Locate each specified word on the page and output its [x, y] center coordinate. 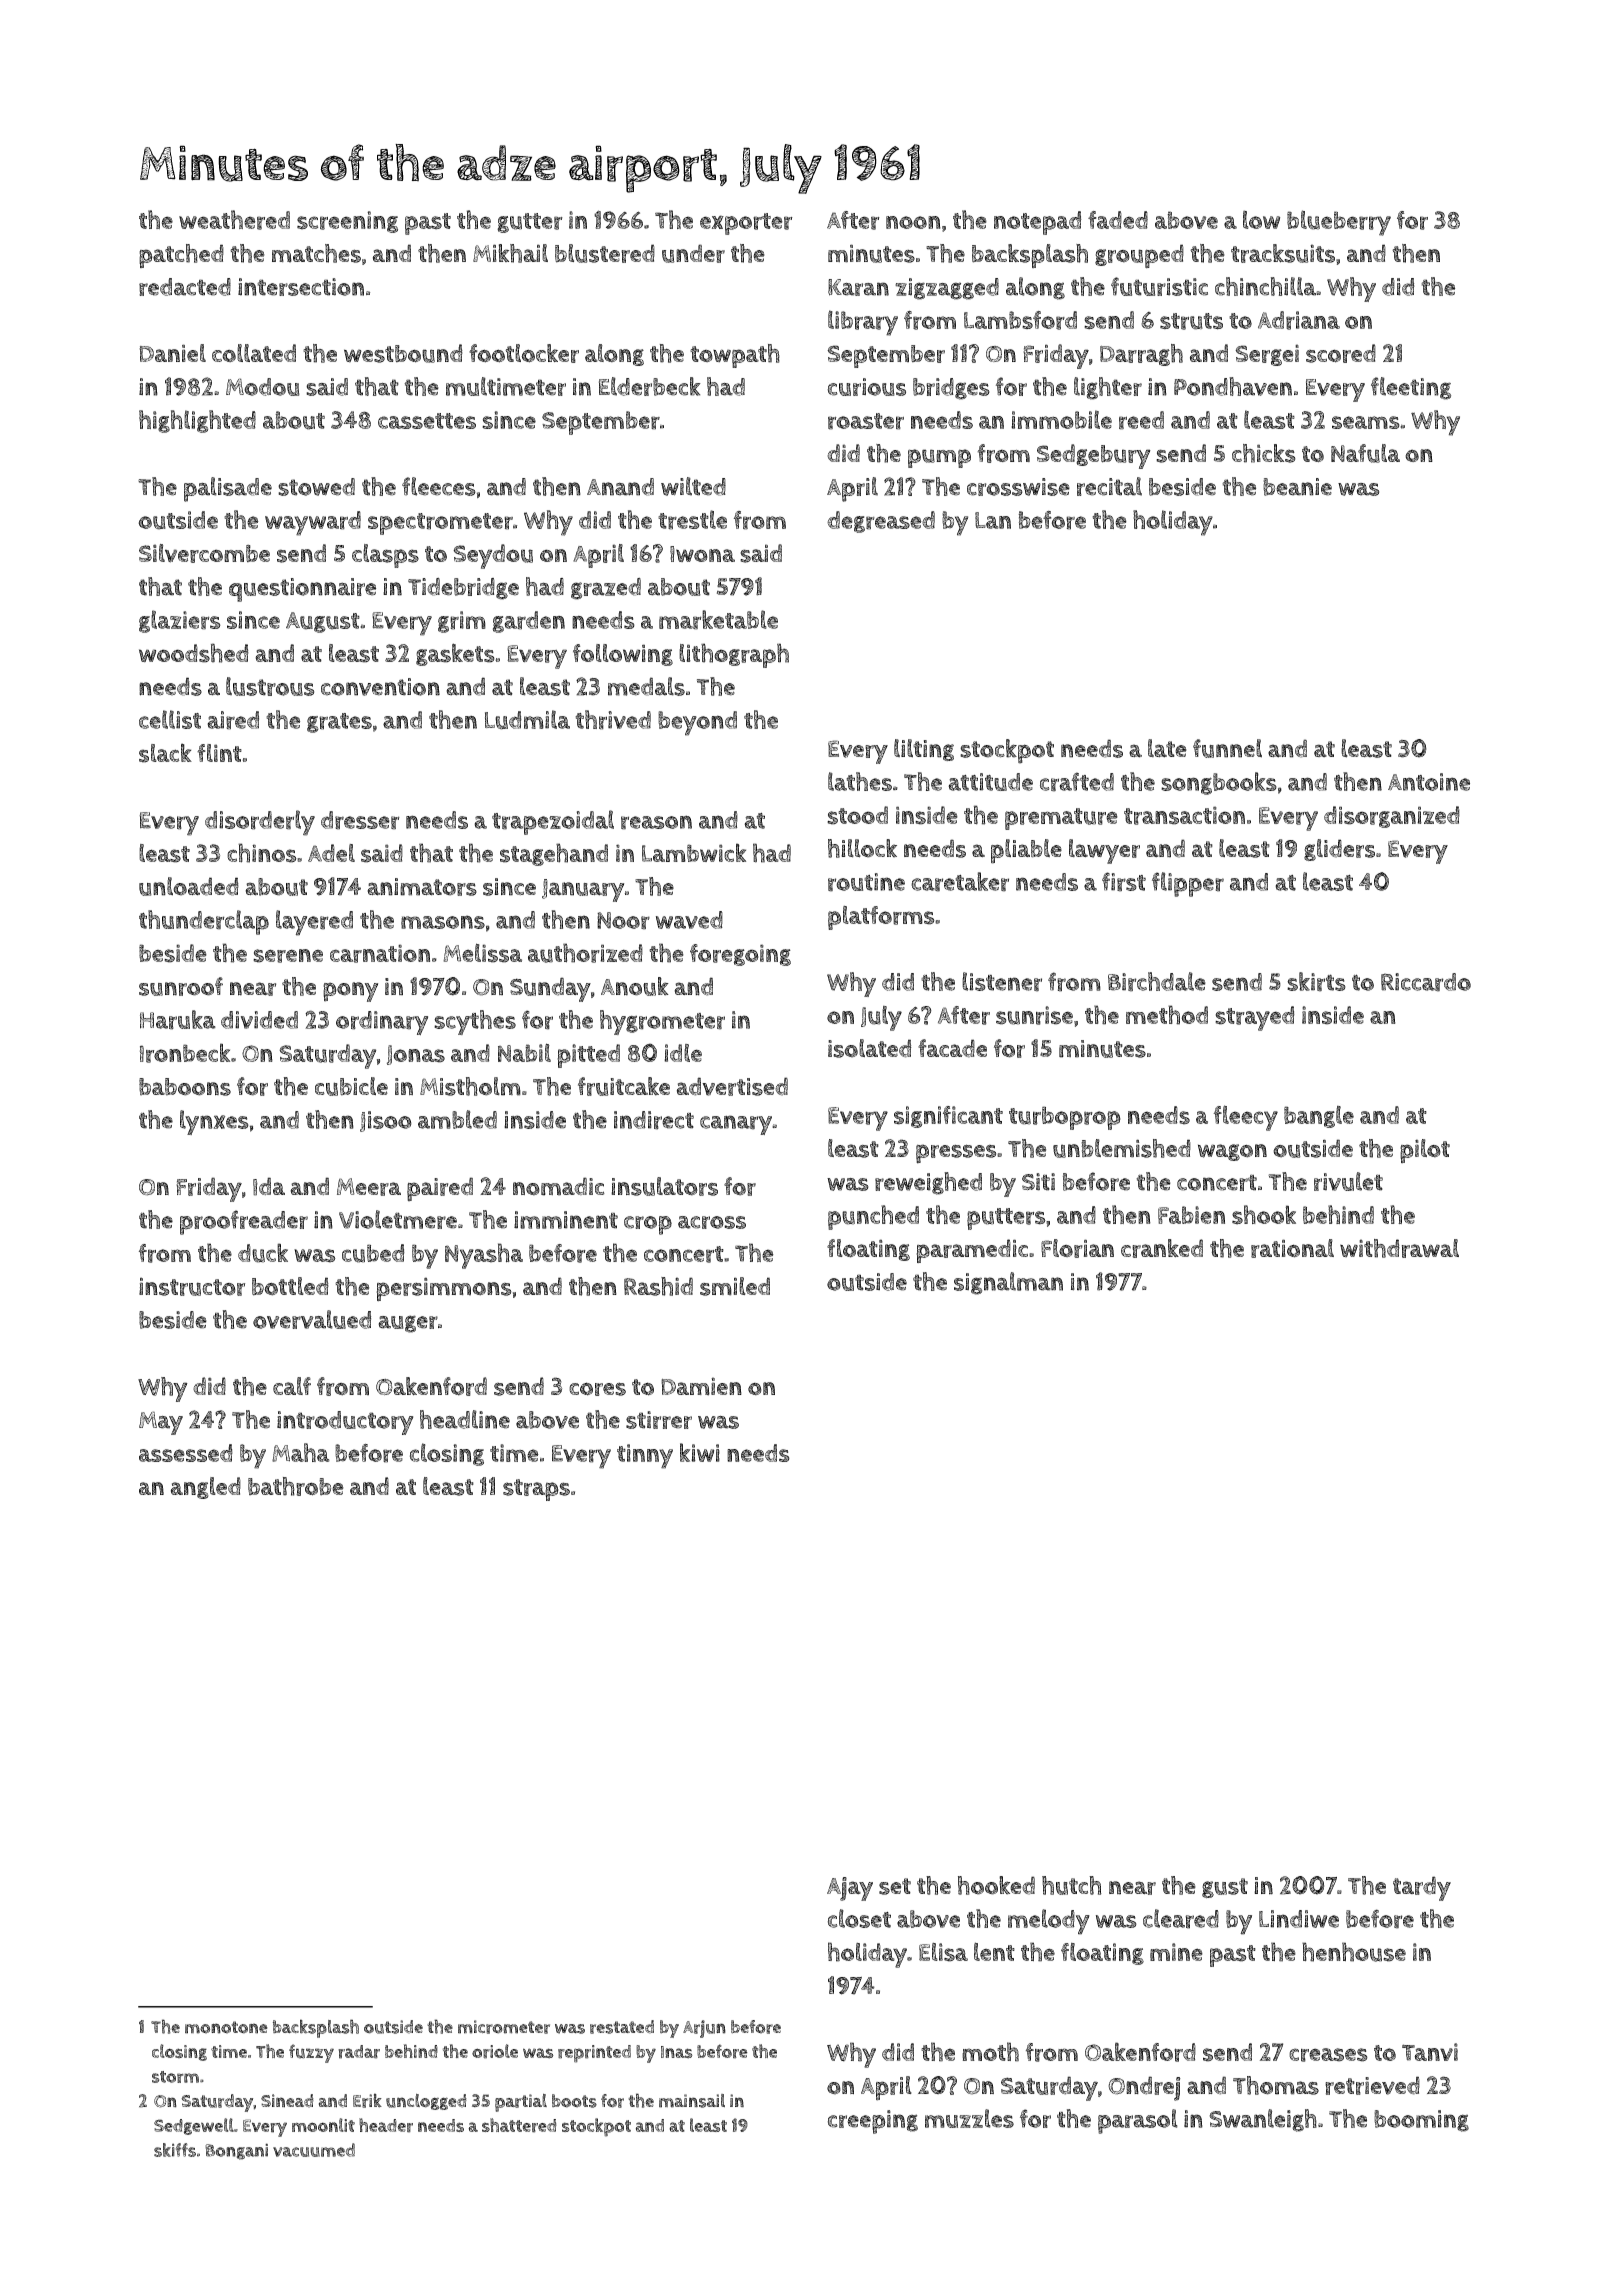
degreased [881, 522]
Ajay [850, 1889]
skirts [1316, 982]
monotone [226, 2027]
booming [1421, 2121]
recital [1109, 486]
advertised [732, 1086]
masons [443, 922]
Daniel [172, 353]
